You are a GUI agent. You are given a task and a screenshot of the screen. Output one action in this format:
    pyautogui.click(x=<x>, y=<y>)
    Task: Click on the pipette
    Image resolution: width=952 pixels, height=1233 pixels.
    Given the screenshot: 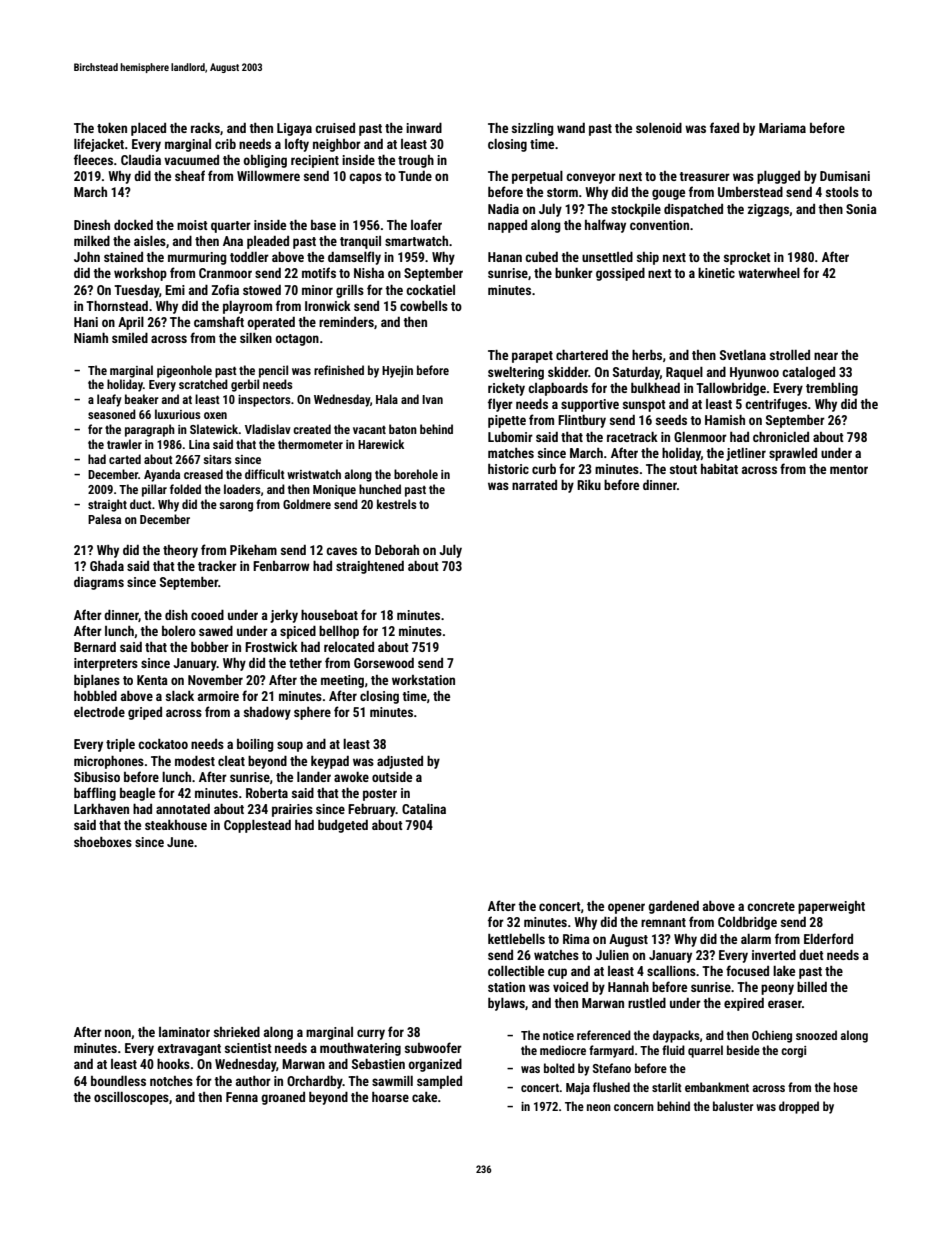 What is the action you would take?
    pyautogui.click(x=507, y=421)
